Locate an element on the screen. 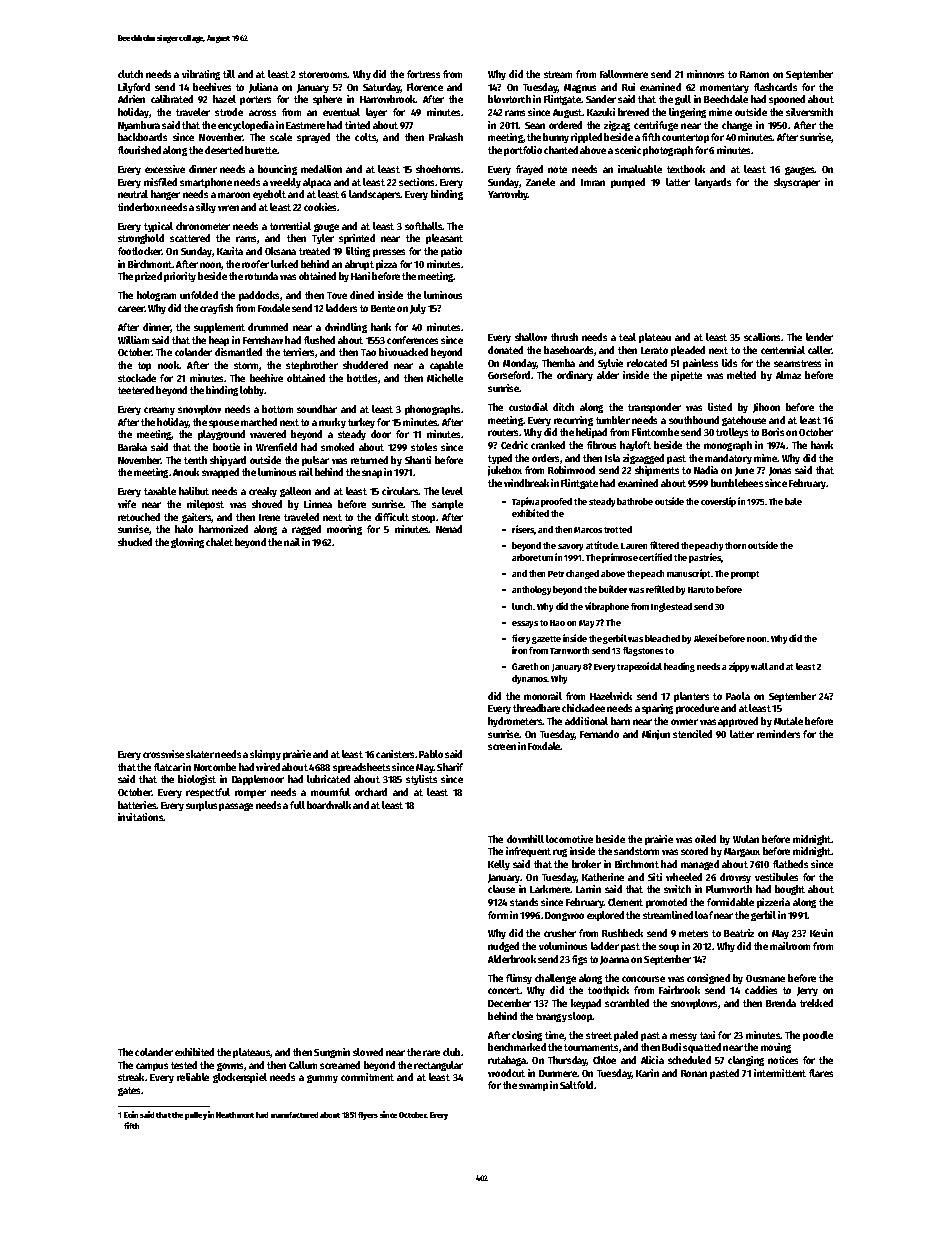  Ramon is located at coordinates (754, 74).
